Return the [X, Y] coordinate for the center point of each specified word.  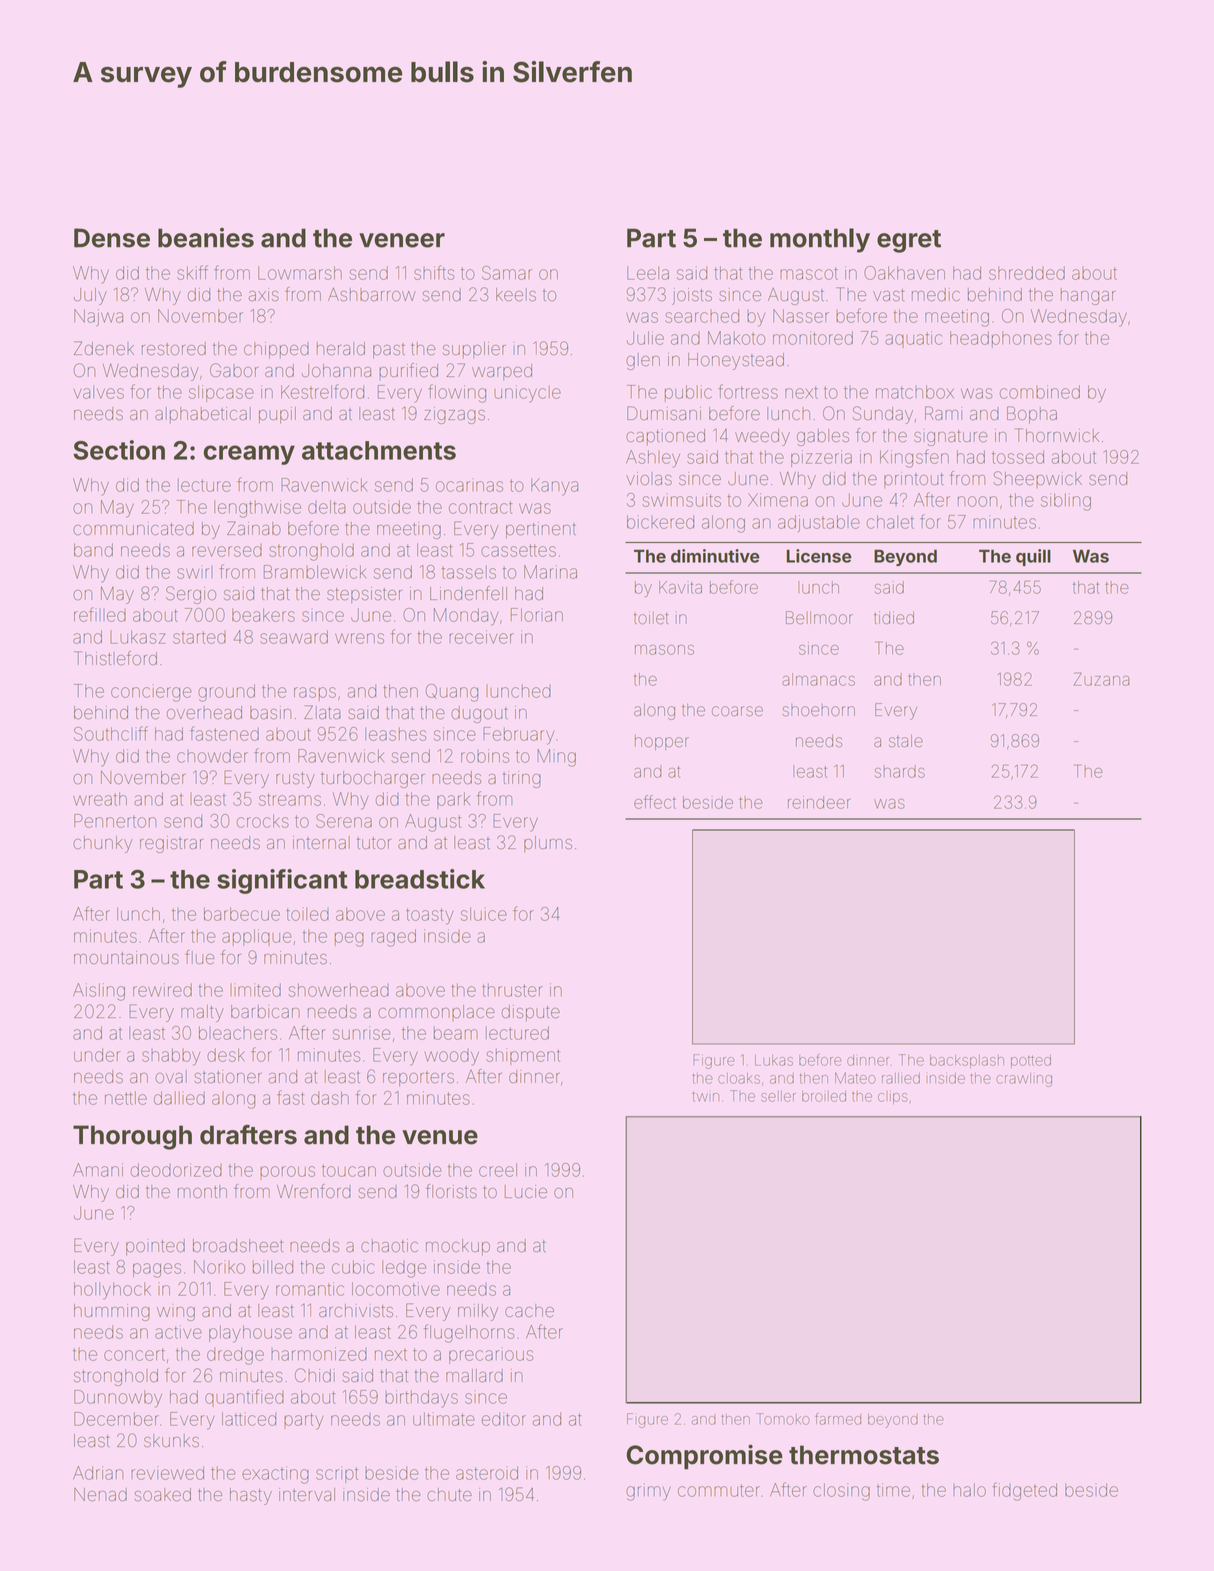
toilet [651, 618]
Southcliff [111, 733]
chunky [102, 844]
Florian [537, 615]
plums [548, 844]
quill [1033, 557]
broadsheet [238, 1246]
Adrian [98, 1473]
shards [900, 771]
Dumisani [664, 413]
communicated [133, 529]
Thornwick [1057, 435]
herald [341, 349]
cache [529, 1311]
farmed [838, 1419]
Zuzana [1101, 679]
